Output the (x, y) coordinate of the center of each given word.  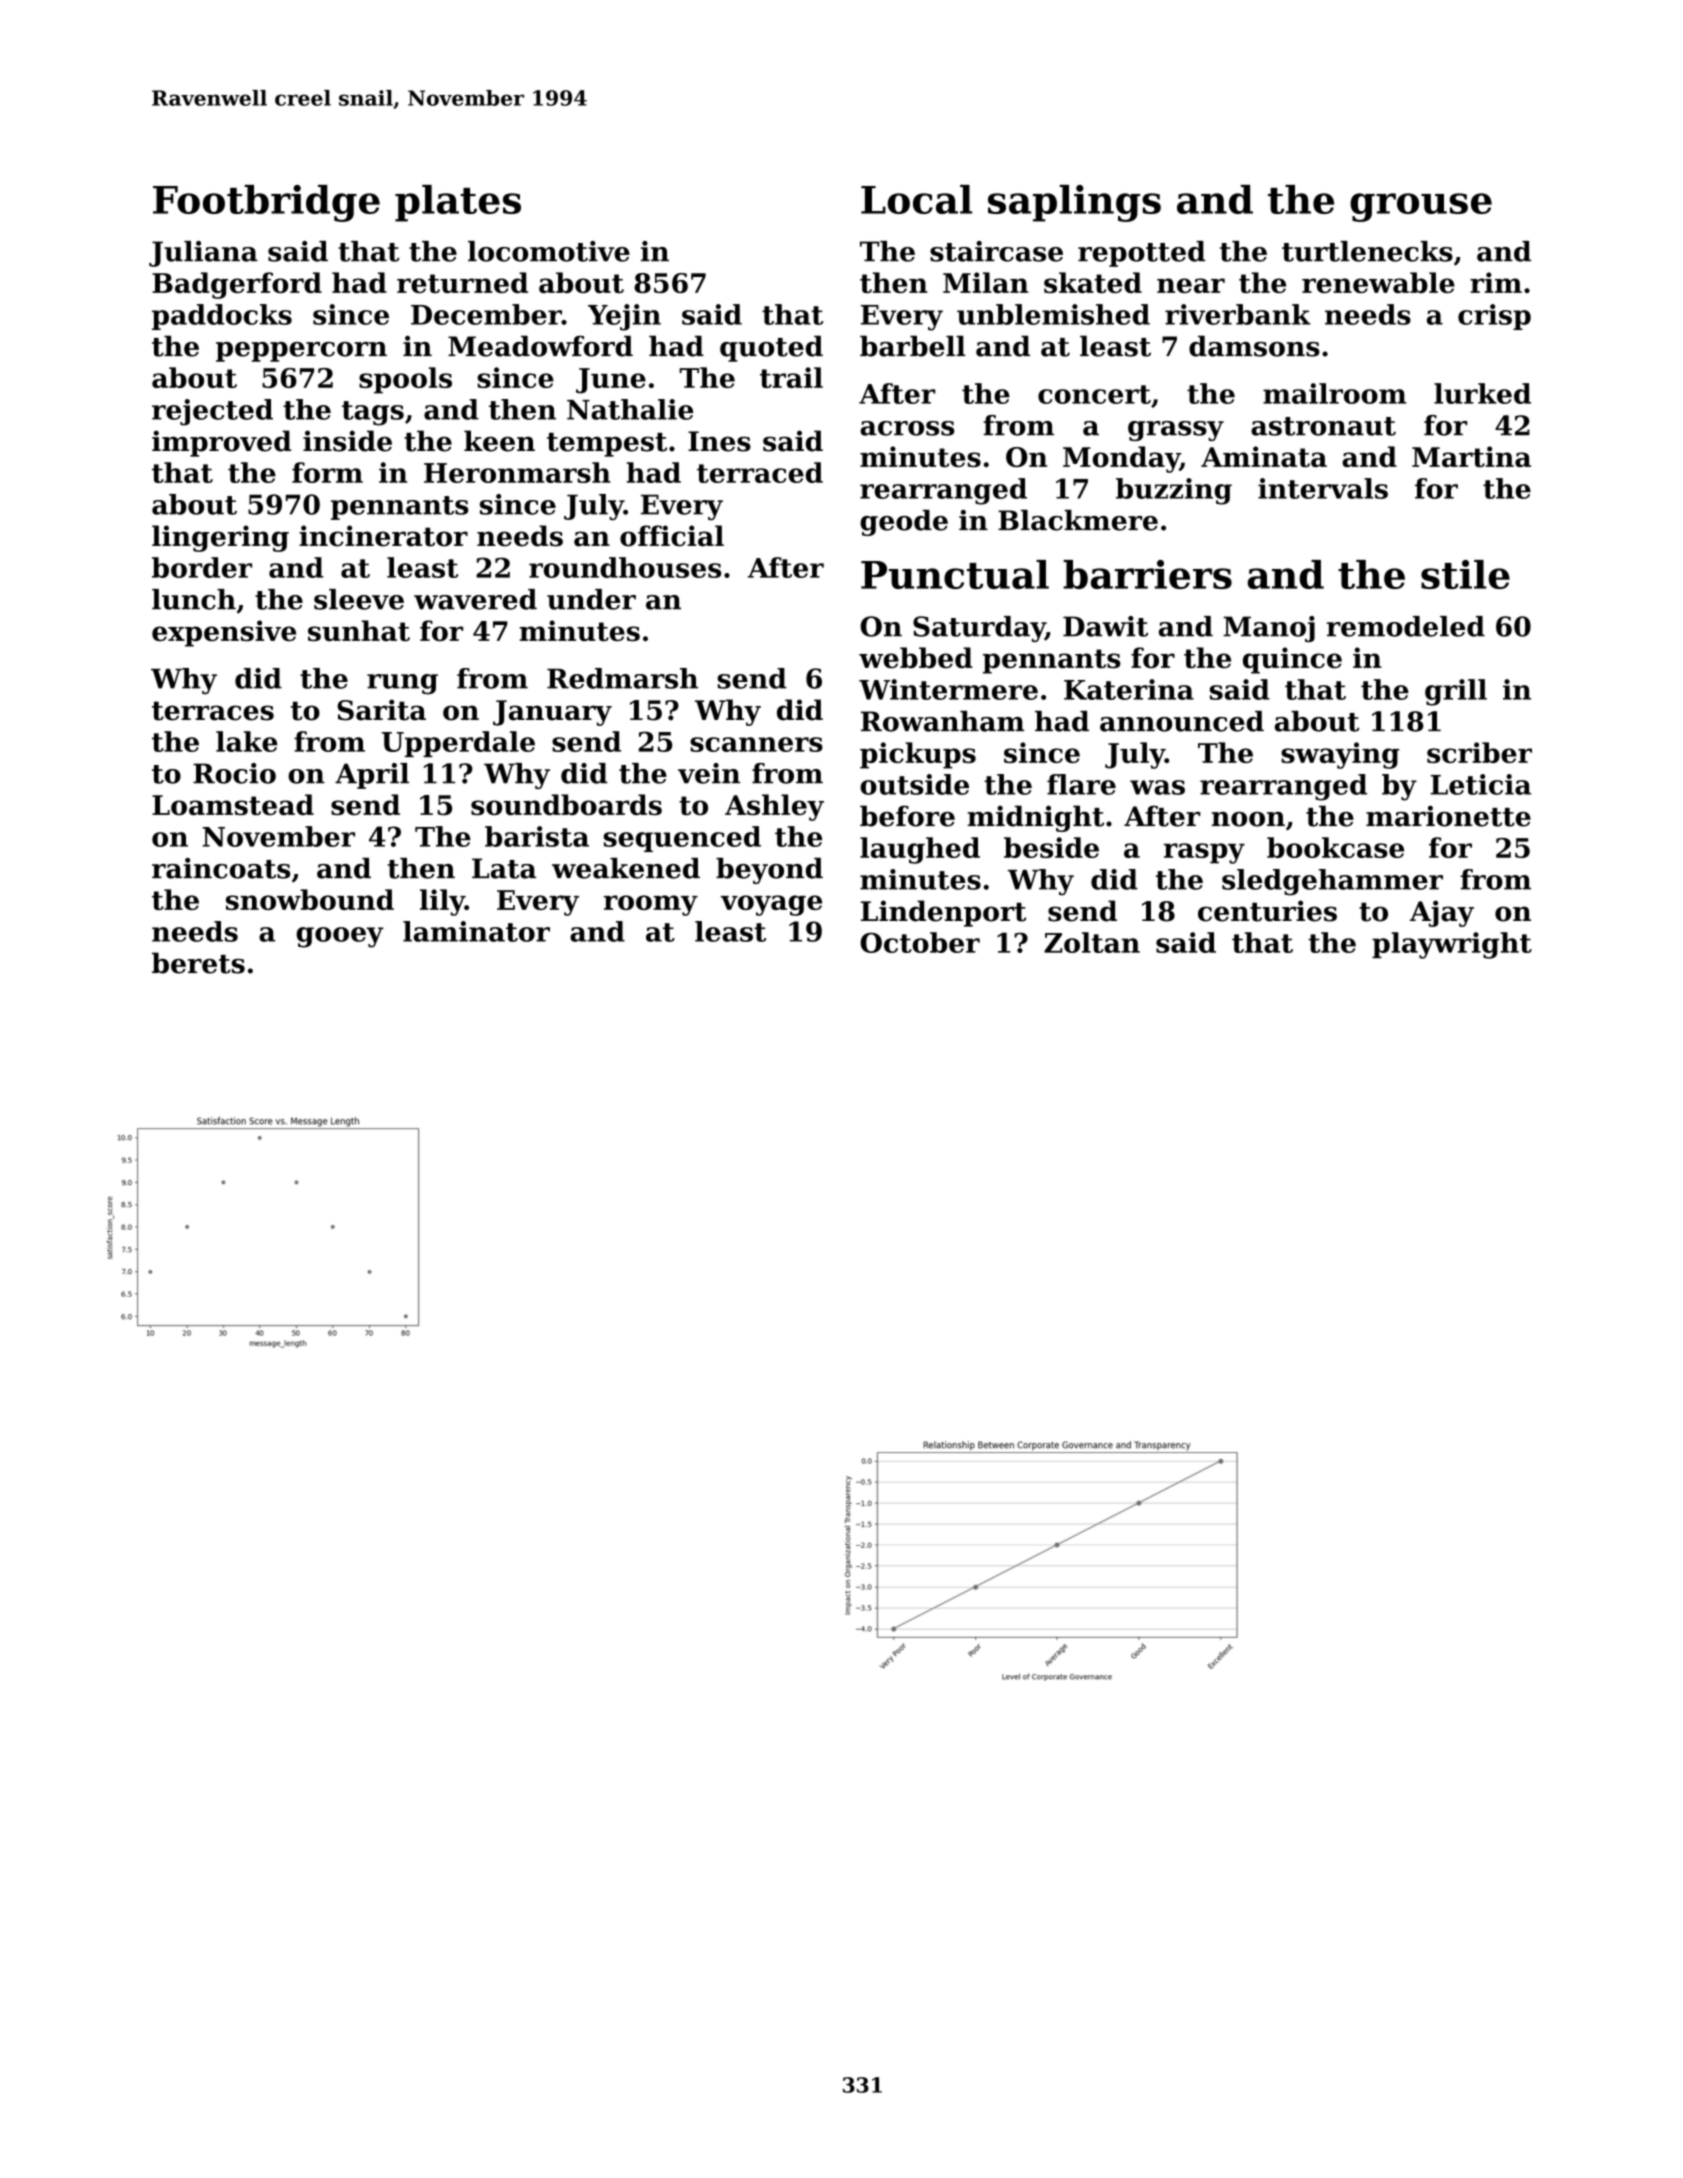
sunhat (359, 630)
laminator (476, 931)
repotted (1141, 254)
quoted (771, 348)
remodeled (1406, 626)
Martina (1471, 456)
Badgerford (237, 285)
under (591, 599)
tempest (607, 445)
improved (222, 443)
